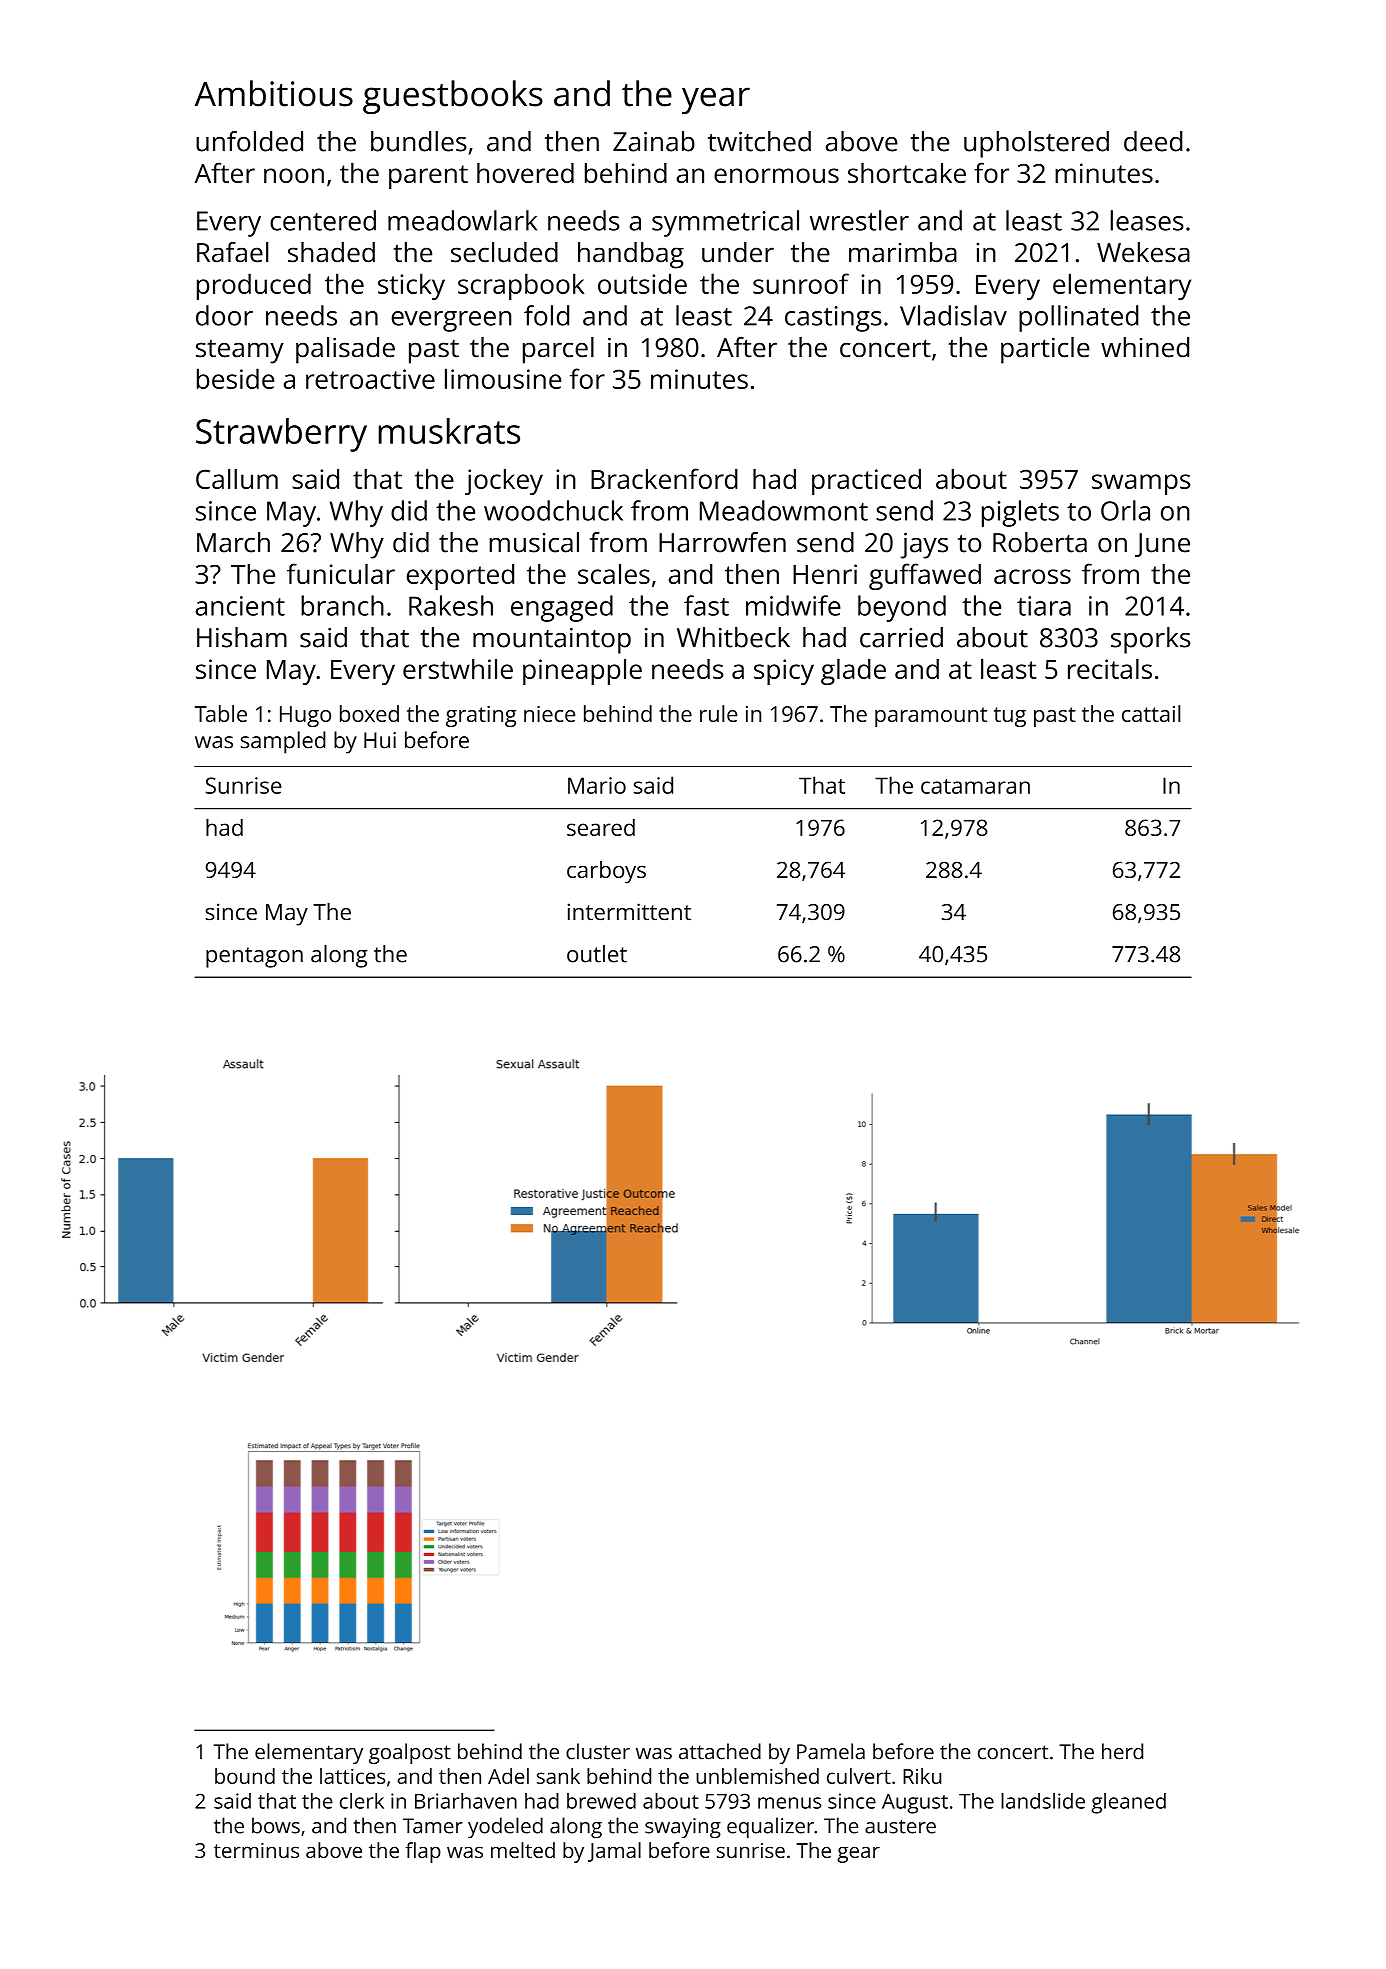 The image size is (1386, 1969). Describe the element at coordinates (254, 957) in the screenshot. I see `pentagon` at that location.
